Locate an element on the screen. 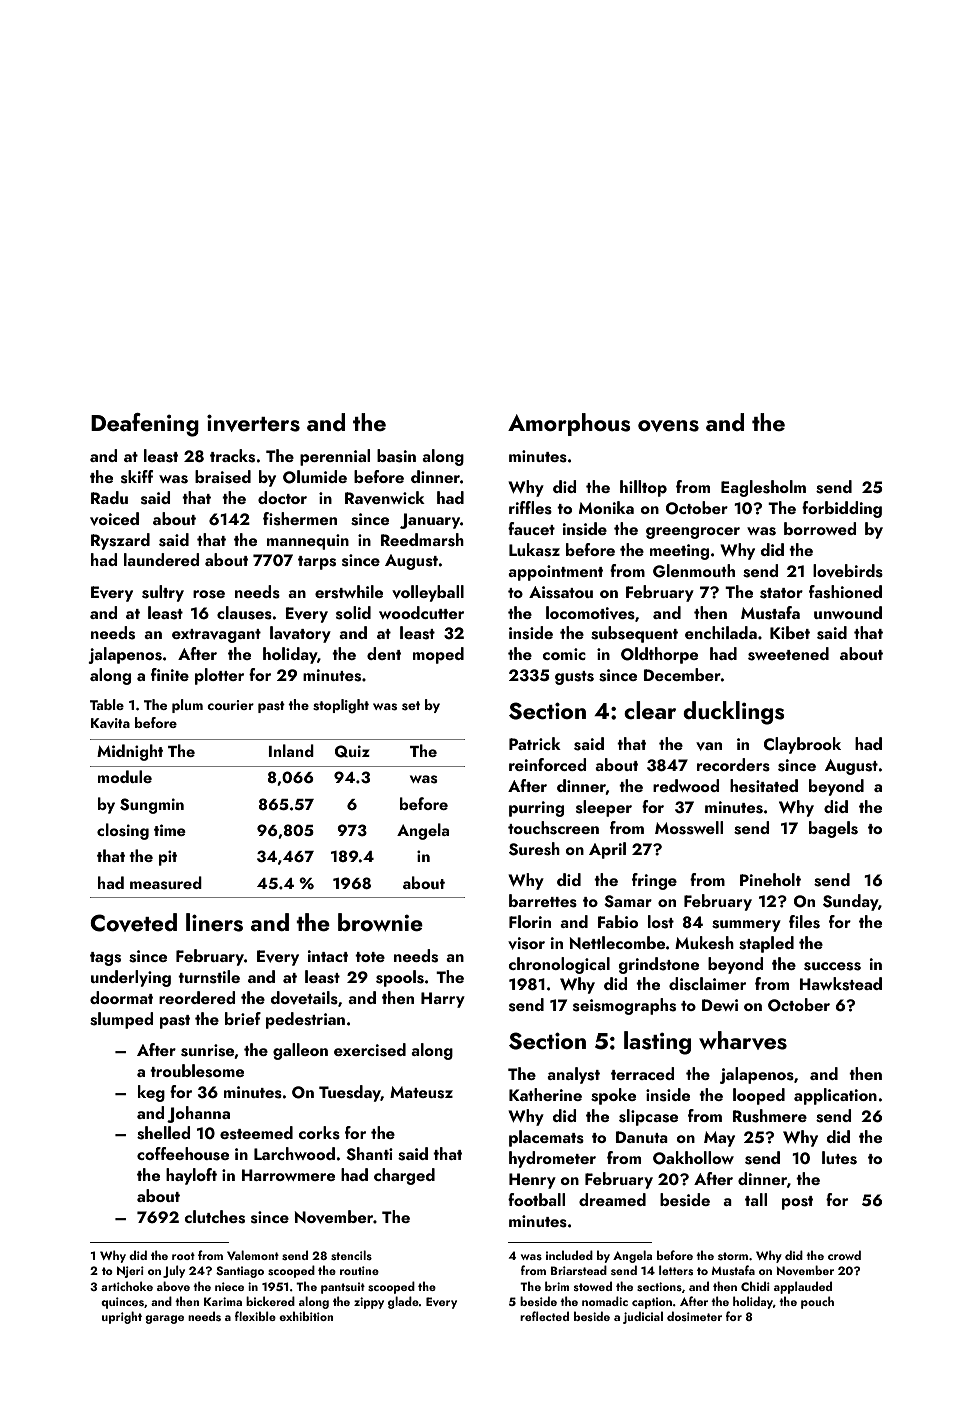 This screenshot has width=973, height=1409. finite is located at coordinates (170, 674).
